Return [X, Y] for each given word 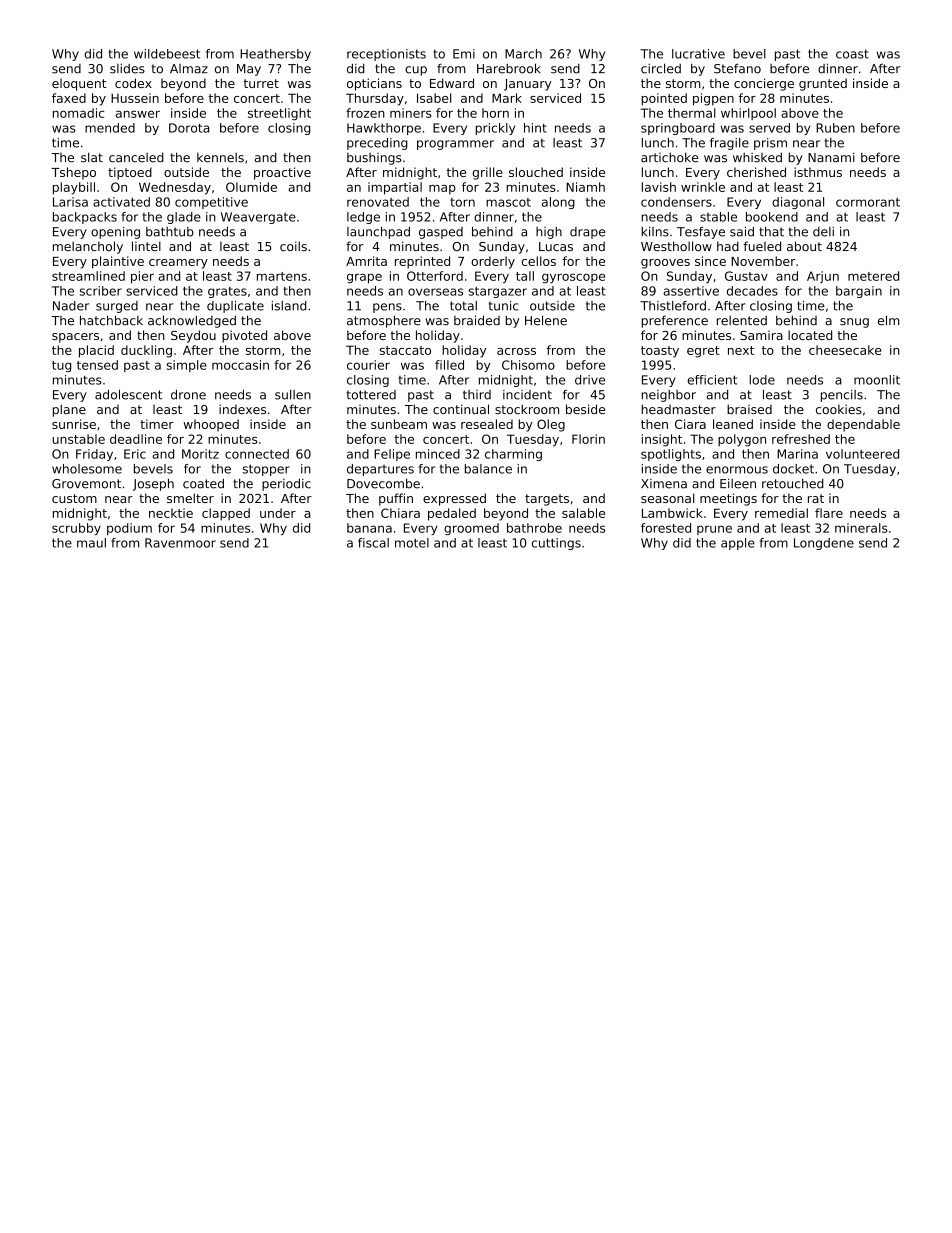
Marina [797, 454]
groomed [471, 529]
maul [91, 543]
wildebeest [167, 54]
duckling [146, 351]
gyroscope [573, 278]
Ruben [835, 128]
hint [535, 128]
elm [889, 320]
